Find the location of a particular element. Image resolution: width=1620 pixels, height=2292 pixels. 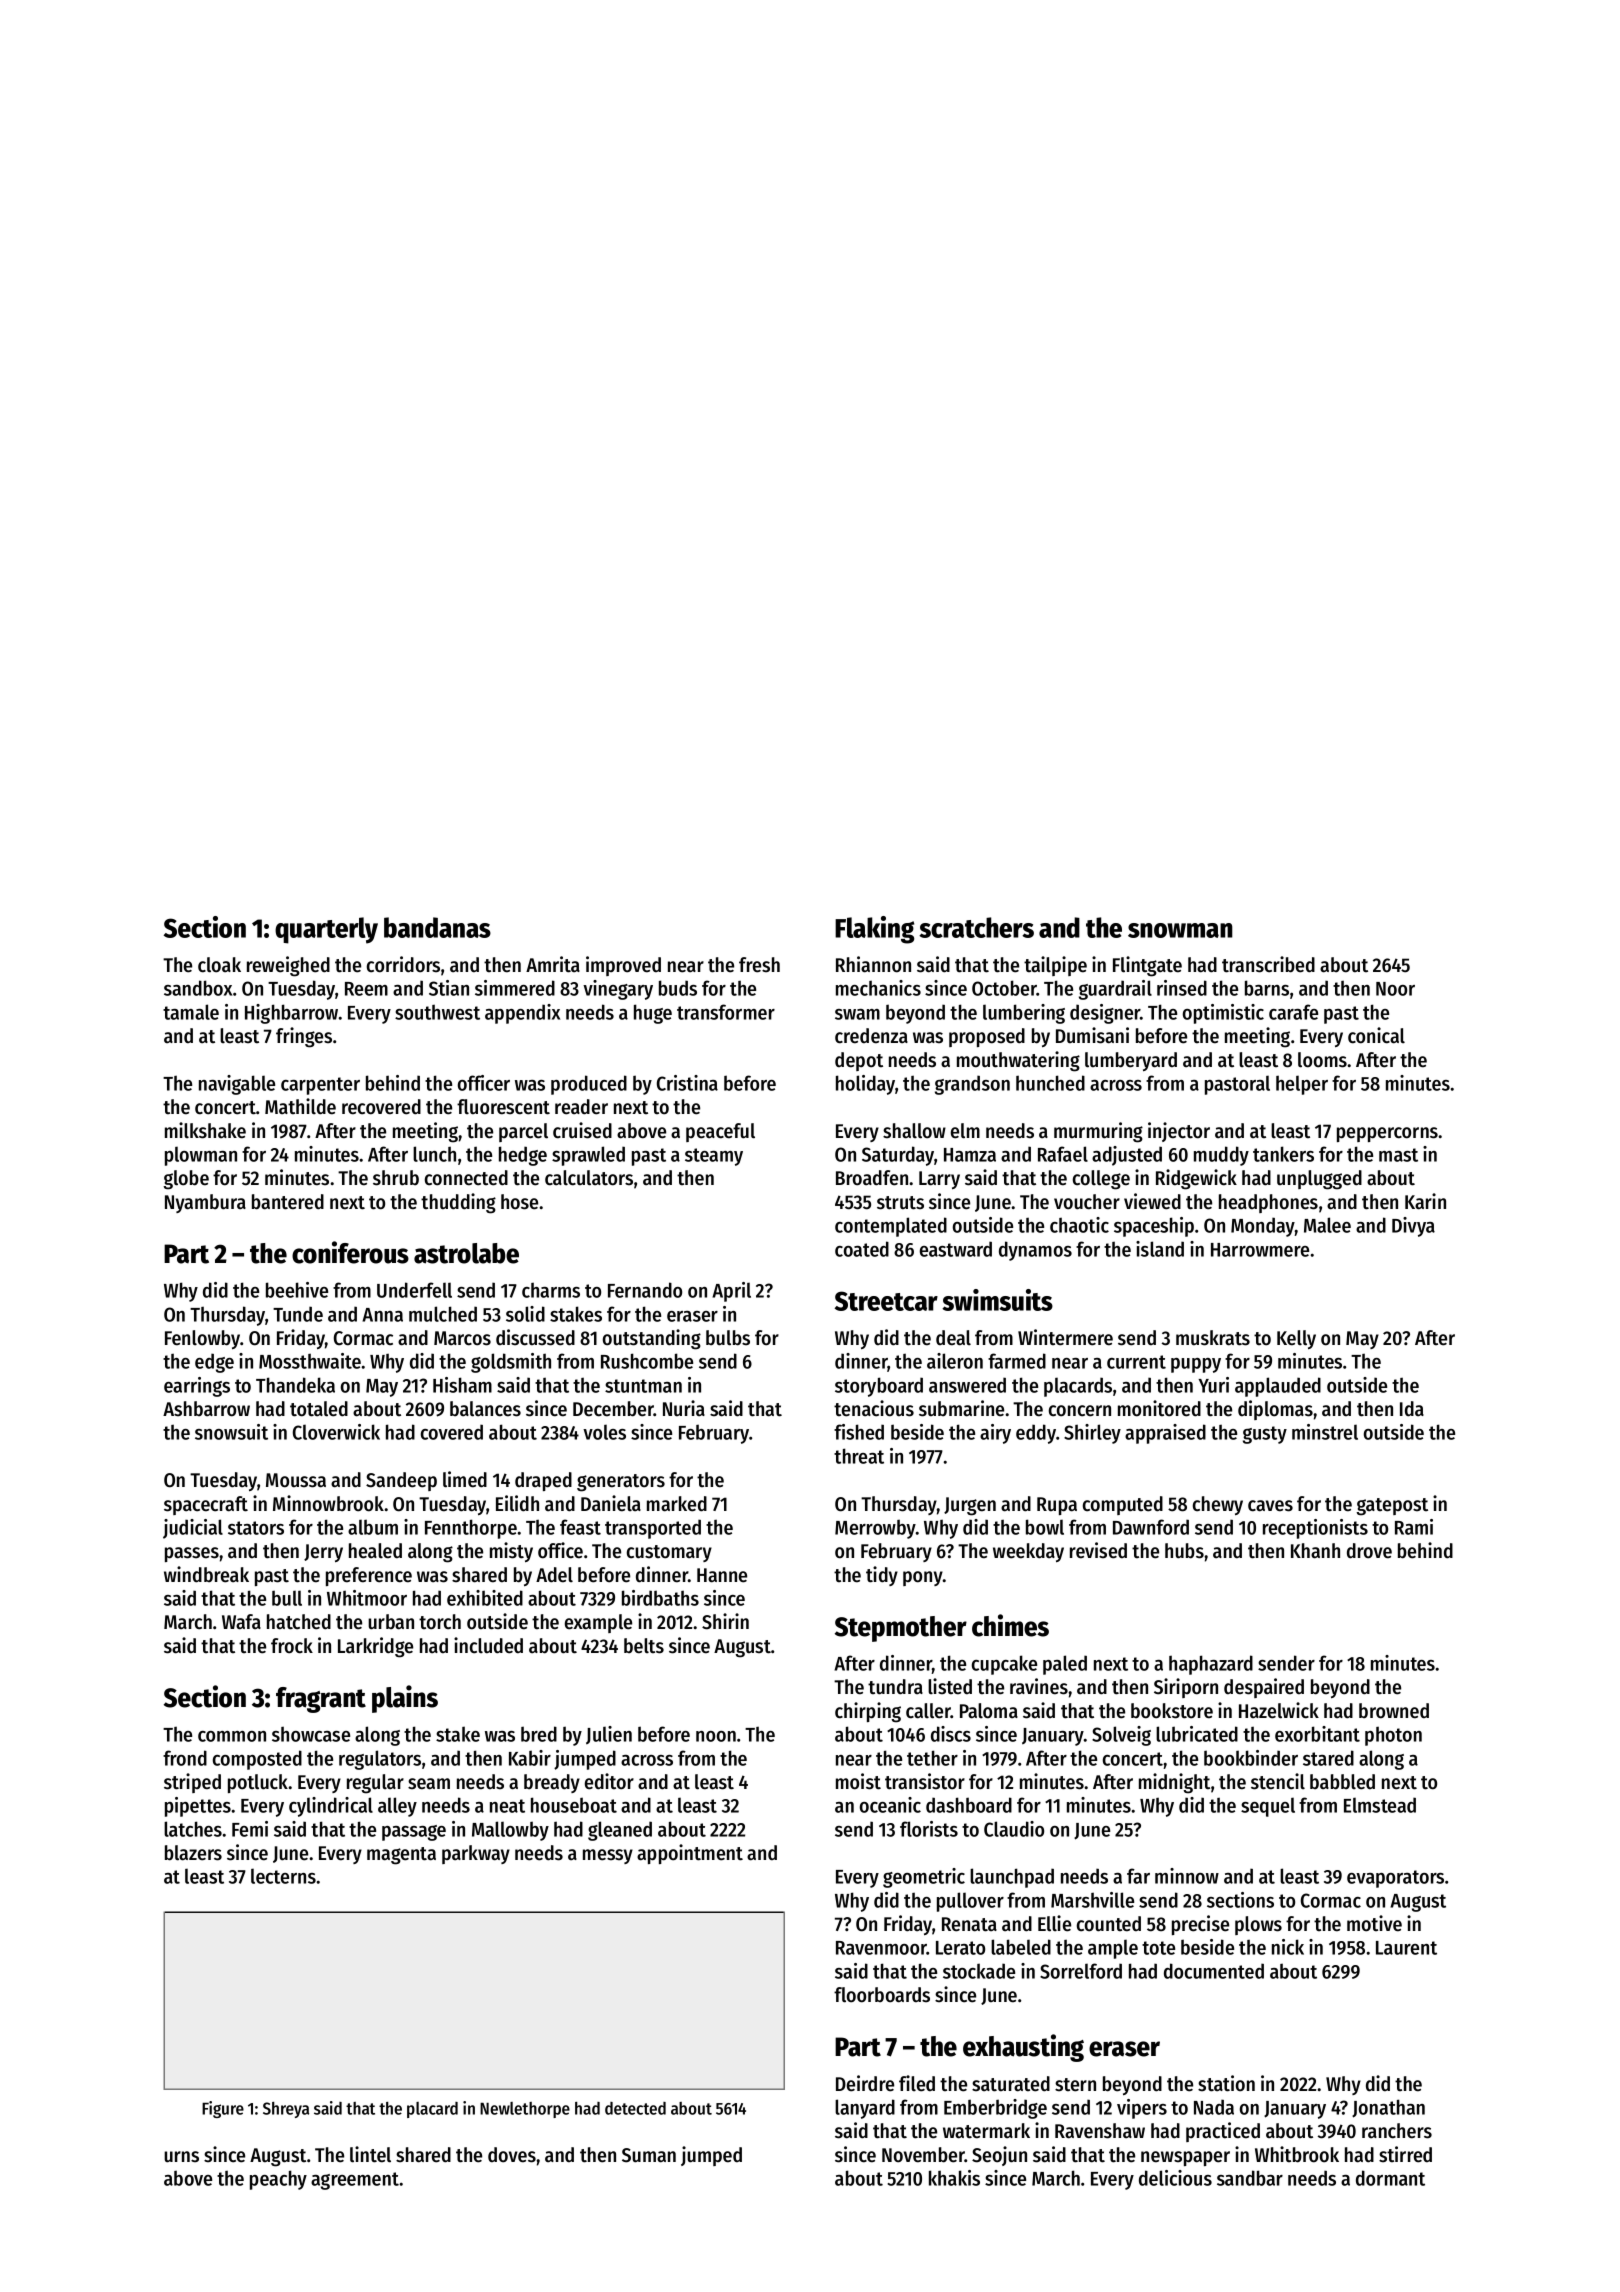

Cristina is located at coordinates (687, 1083).
